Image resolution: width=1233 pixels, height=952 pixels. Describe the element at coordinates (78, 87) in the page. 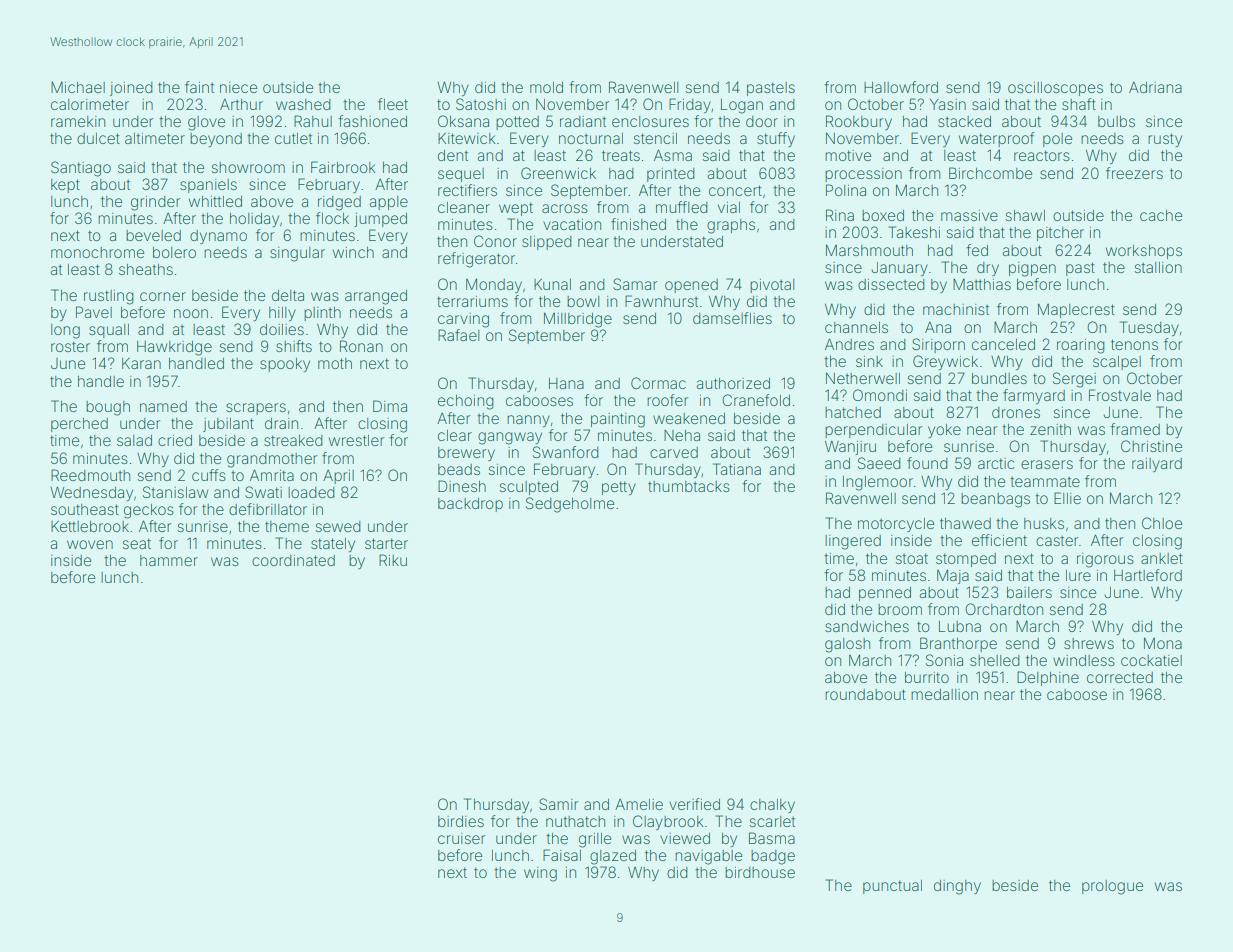

I see `Michael` at that location.
